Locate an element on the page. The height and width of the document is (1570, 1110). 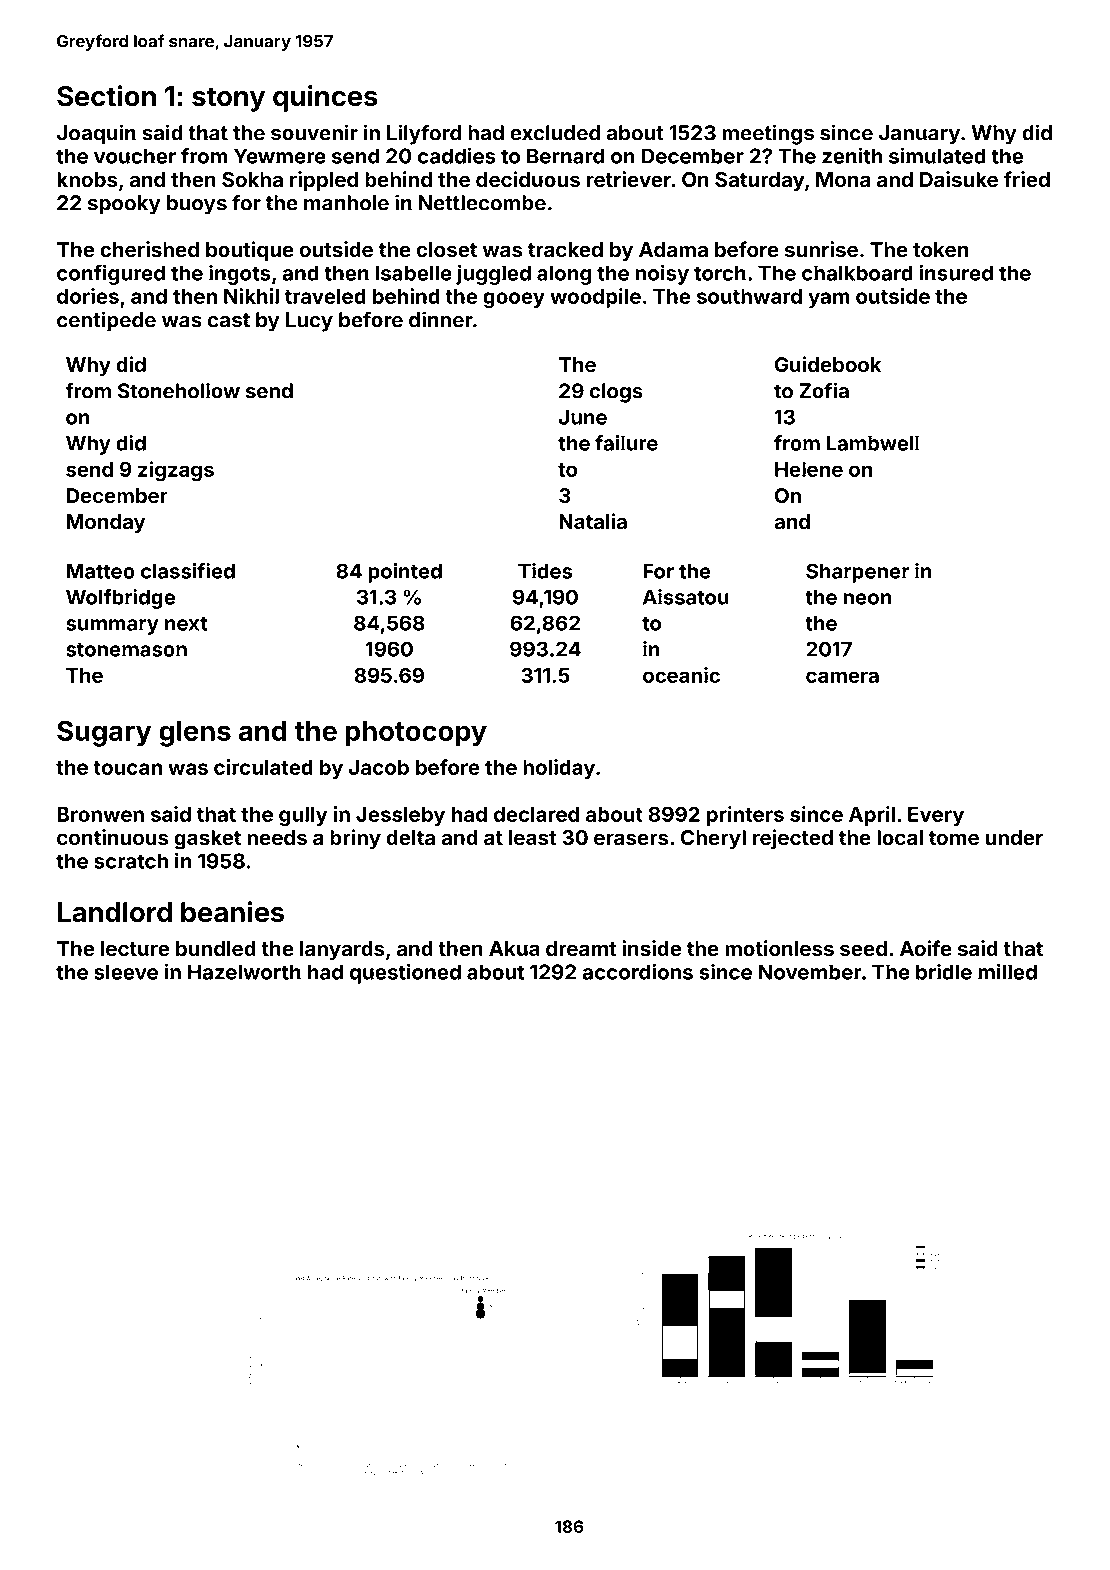
meetings is located at coordinates (768, 134).
